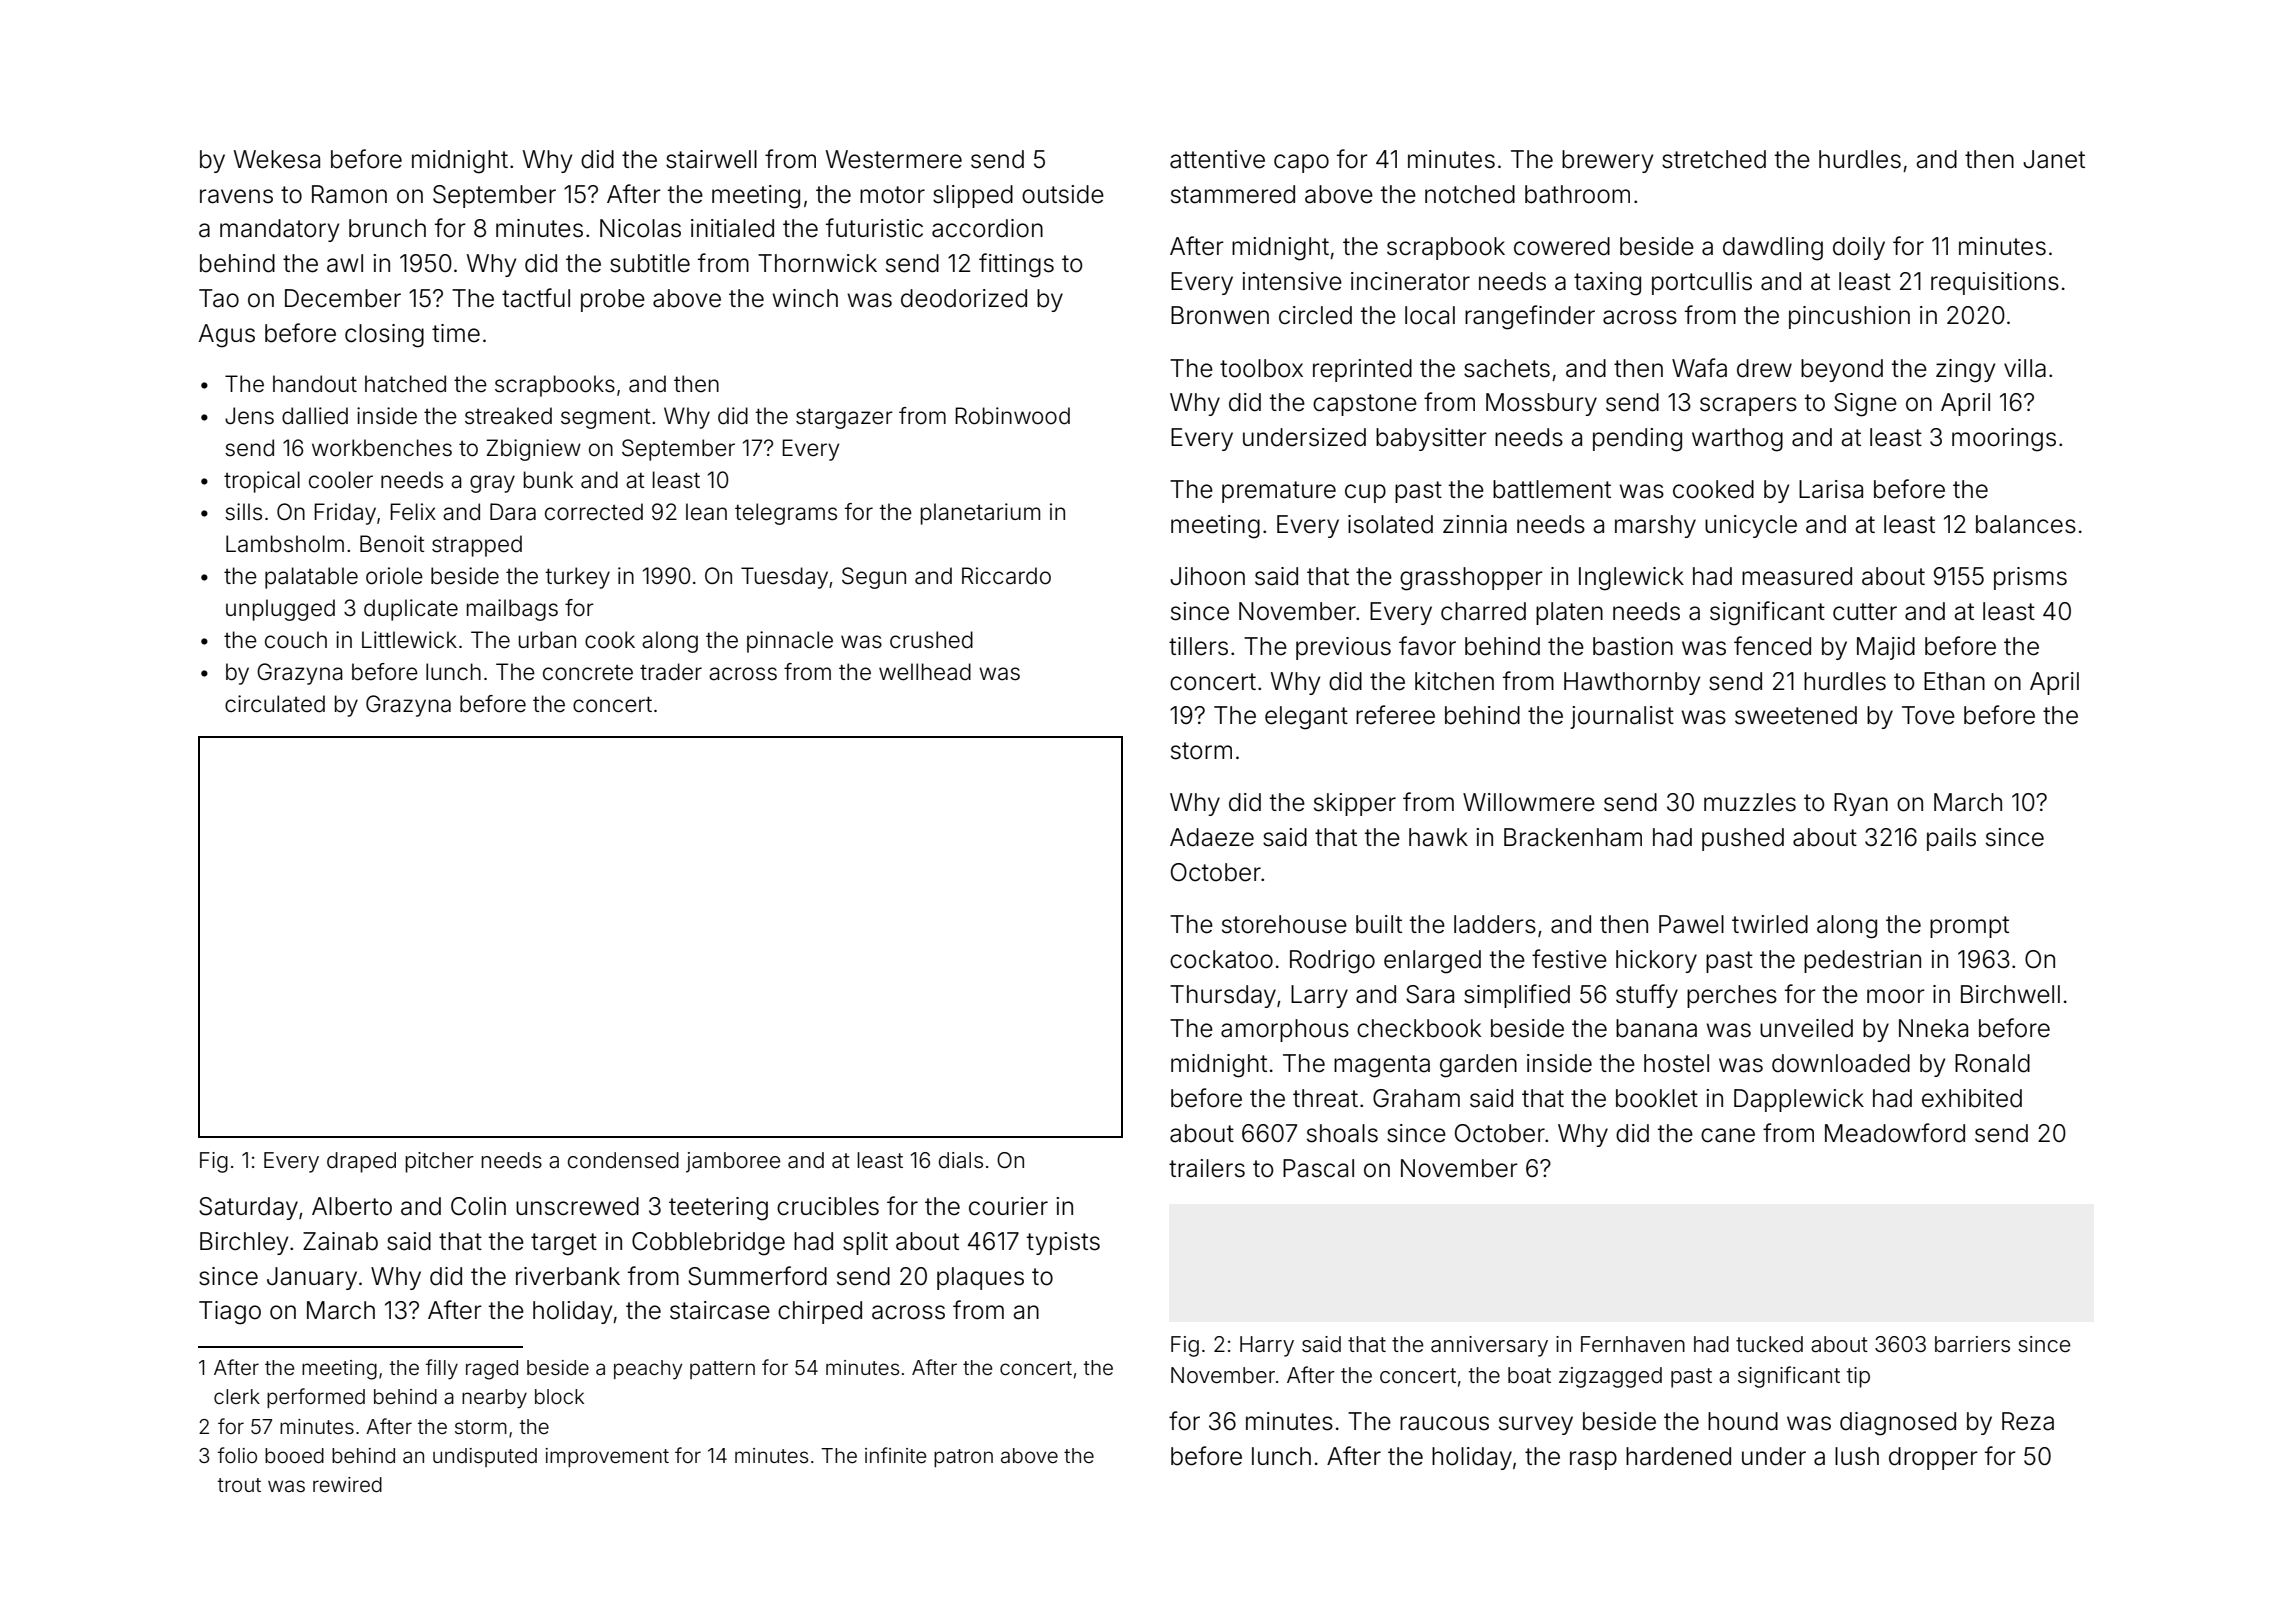 The image size is (2292, 1620). What do you see at coordinates (720, 1310) in the screenshot?
I see `staircase` at bounding box center [720, 1310].
